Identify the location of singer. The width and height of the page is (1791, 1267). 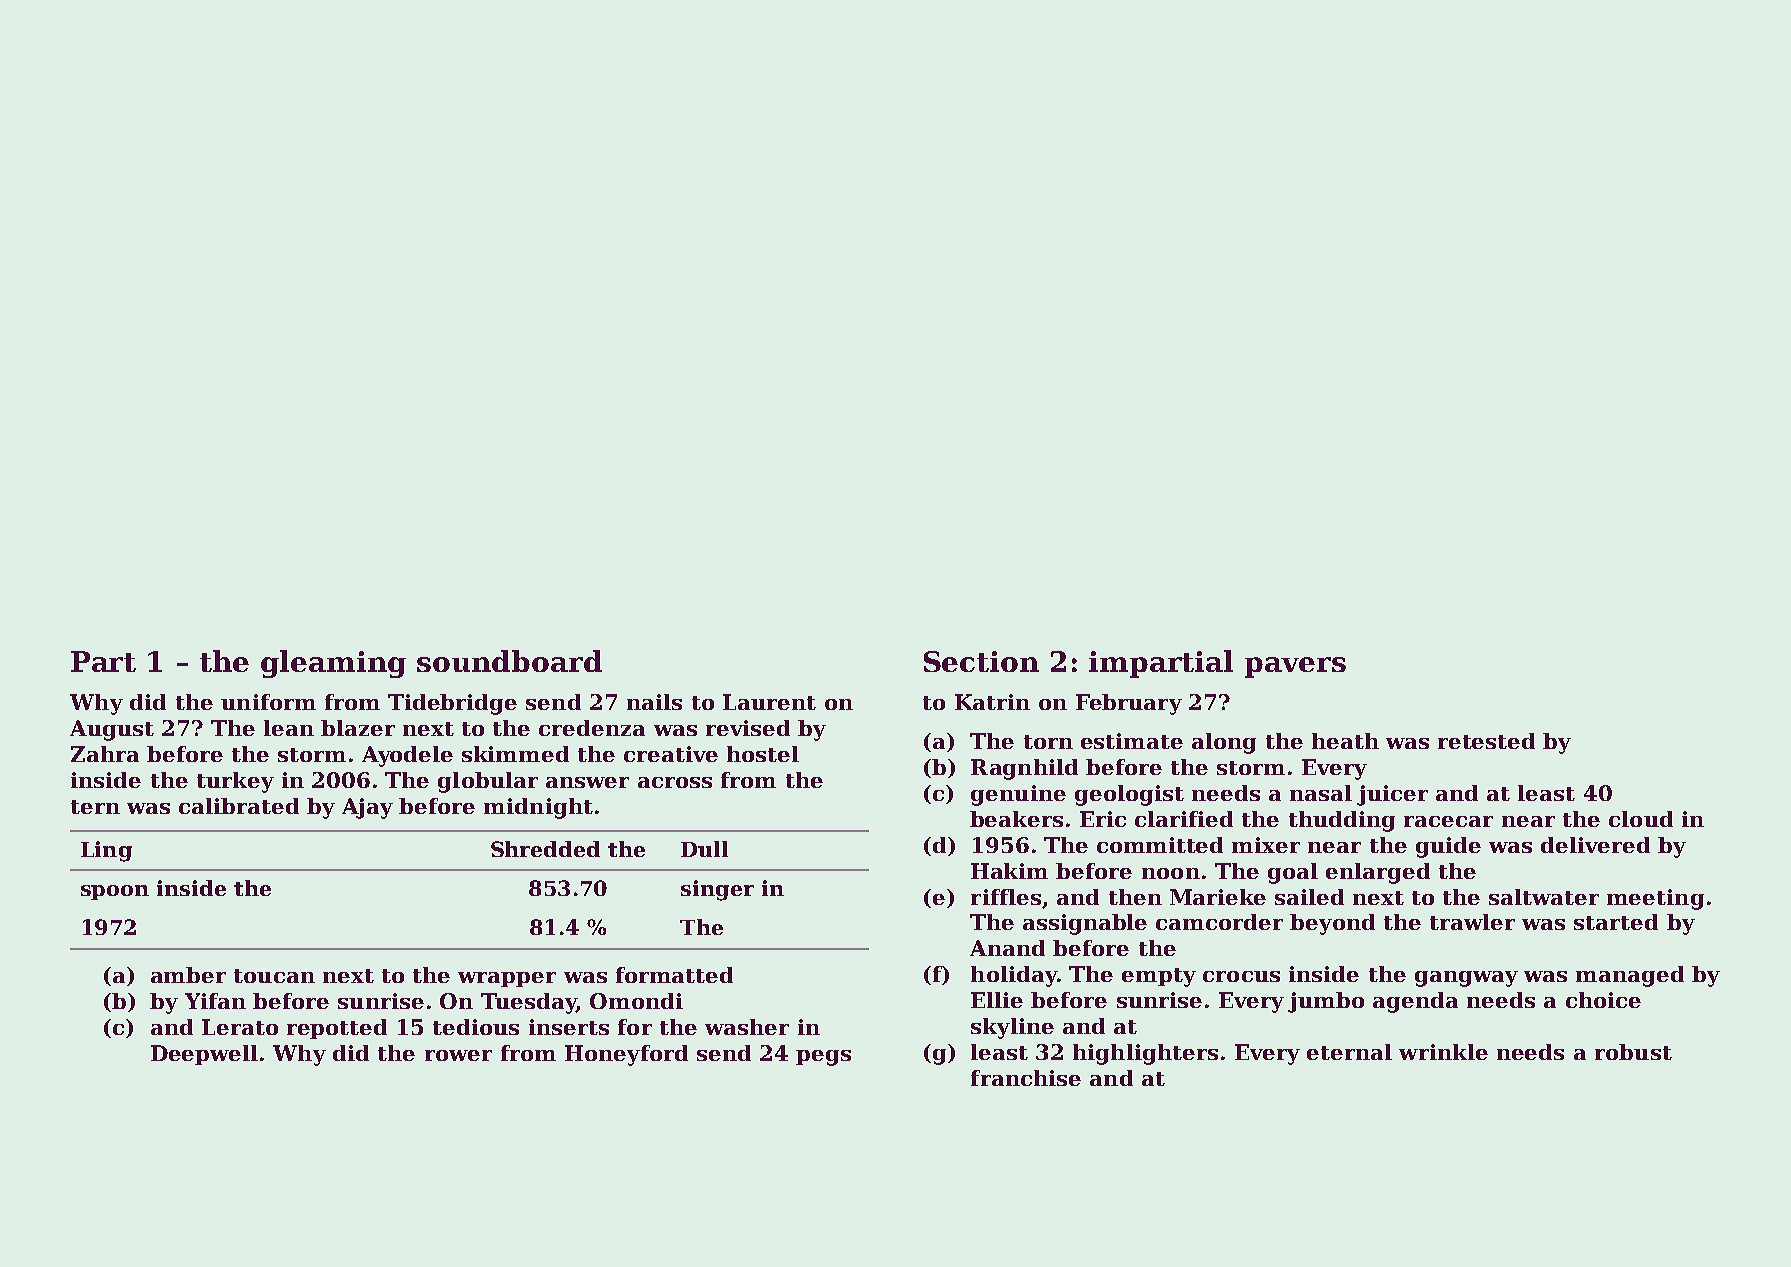
(717, 890).
